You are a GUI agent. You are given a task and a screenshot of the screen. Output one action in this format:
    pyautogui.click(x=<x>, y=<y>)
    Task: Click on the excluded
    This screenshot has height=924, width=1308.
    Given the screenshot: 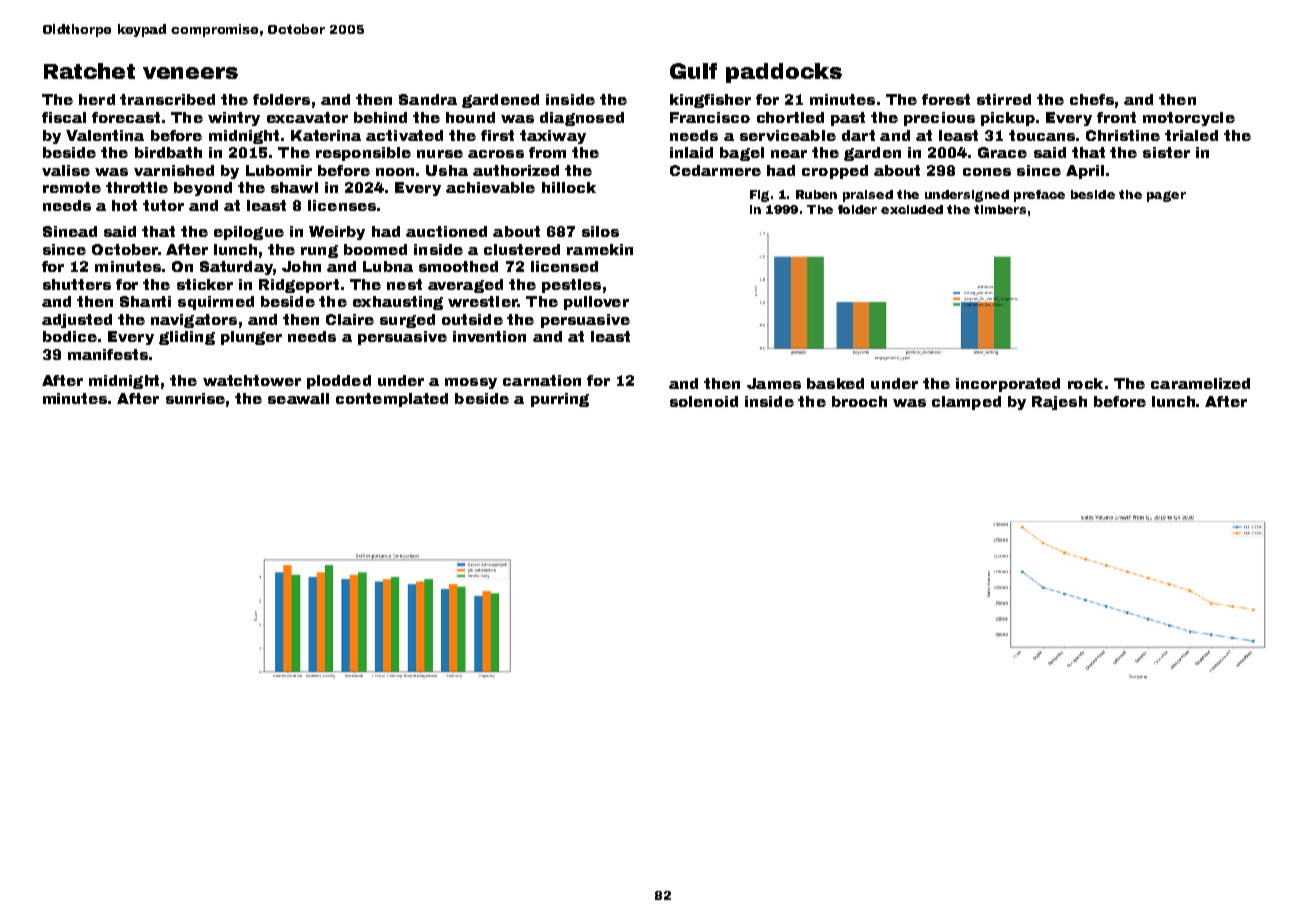 What is the action you would take?
    pyautogui.click(x=912, y=209)
